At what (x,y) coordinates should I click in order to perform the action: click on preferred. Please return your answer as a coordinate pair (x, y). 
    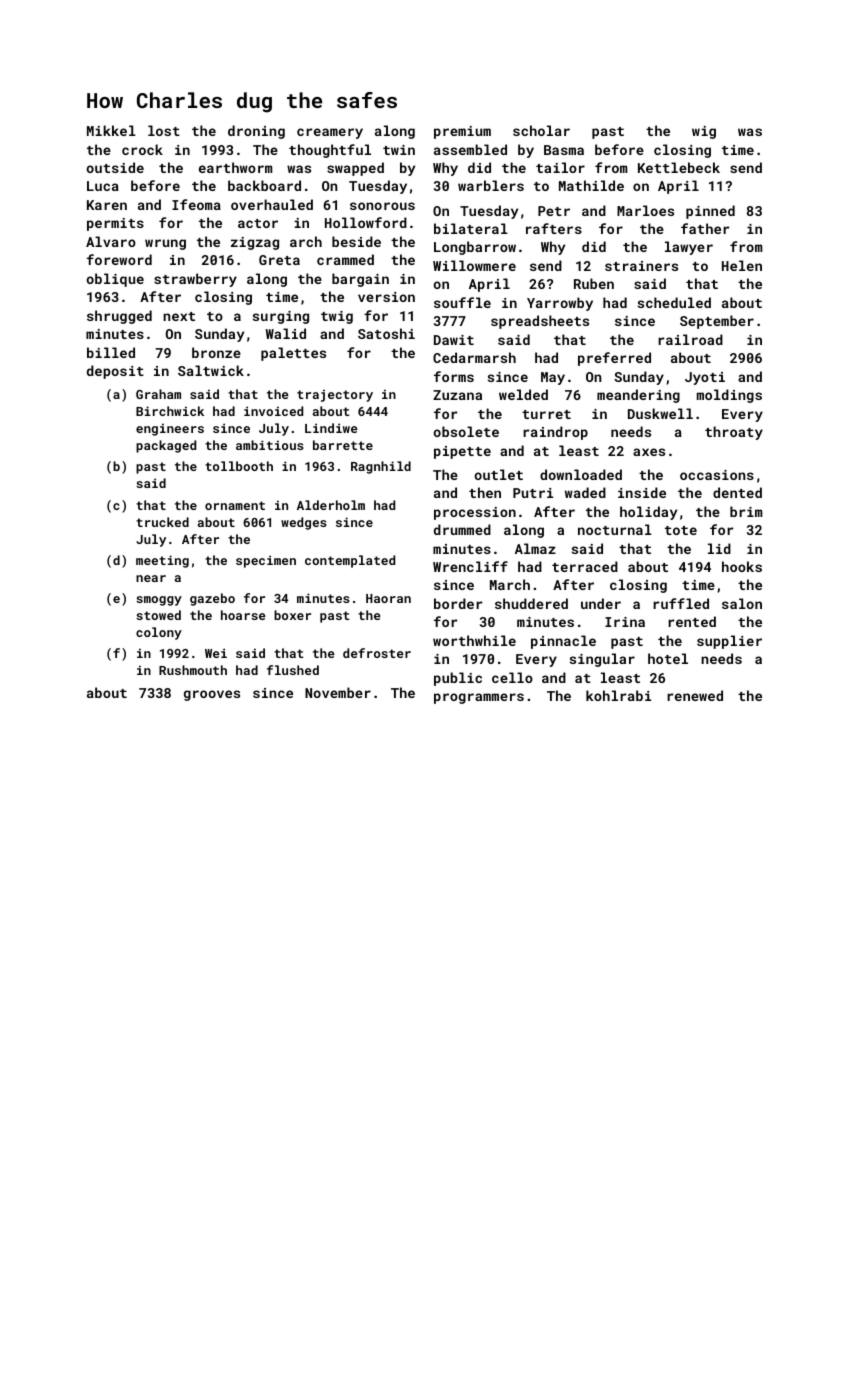
    Looking at the image, I should click on (614, 359).
